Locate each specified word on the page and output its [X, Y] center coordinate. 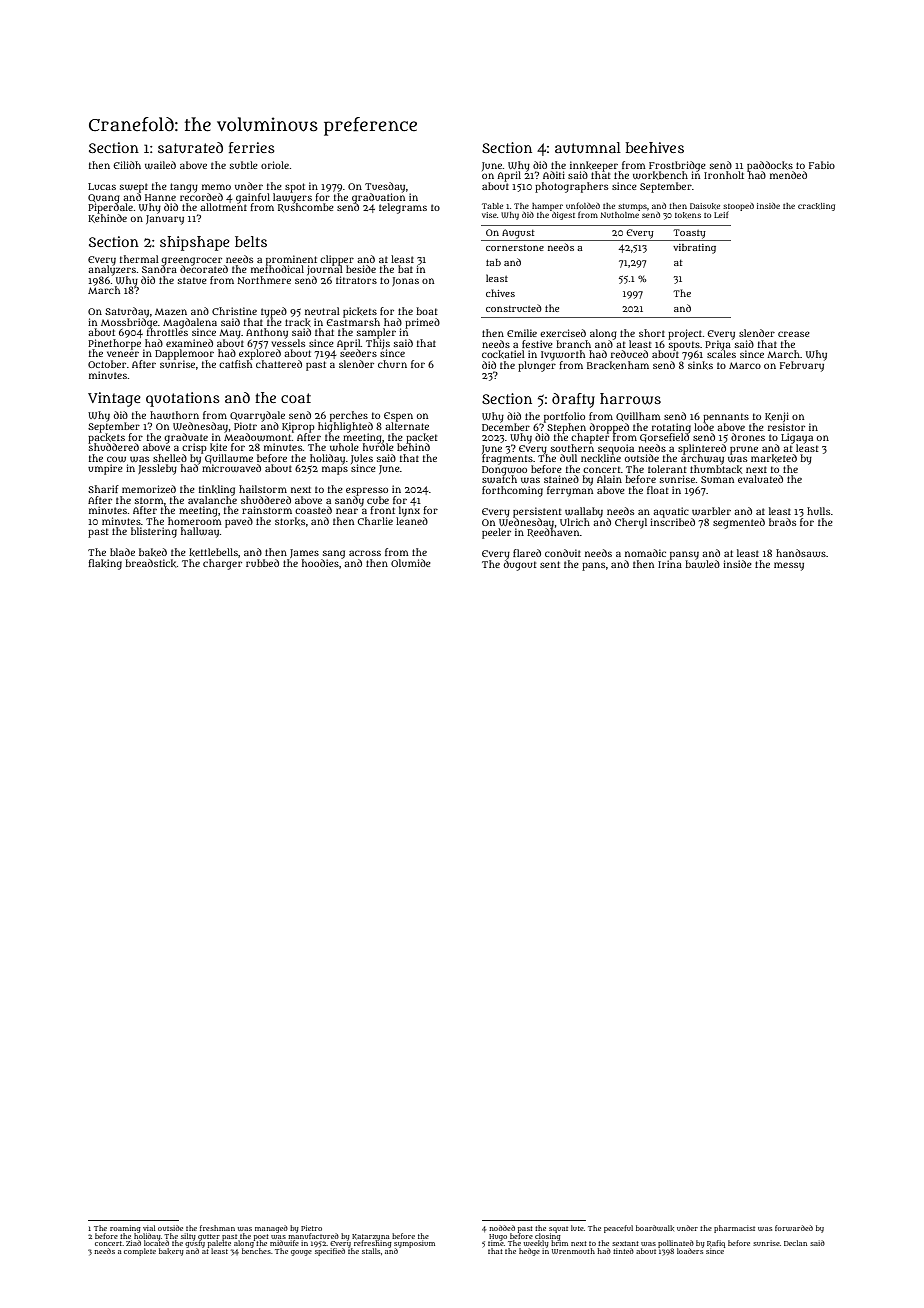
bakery [171, 1252]
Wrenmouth [573, 1251]
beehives [655, 147]
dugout [520, 565]
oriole [275, 165]
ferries [252, 147]
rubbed [262, 563]
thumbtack [716, 469]
